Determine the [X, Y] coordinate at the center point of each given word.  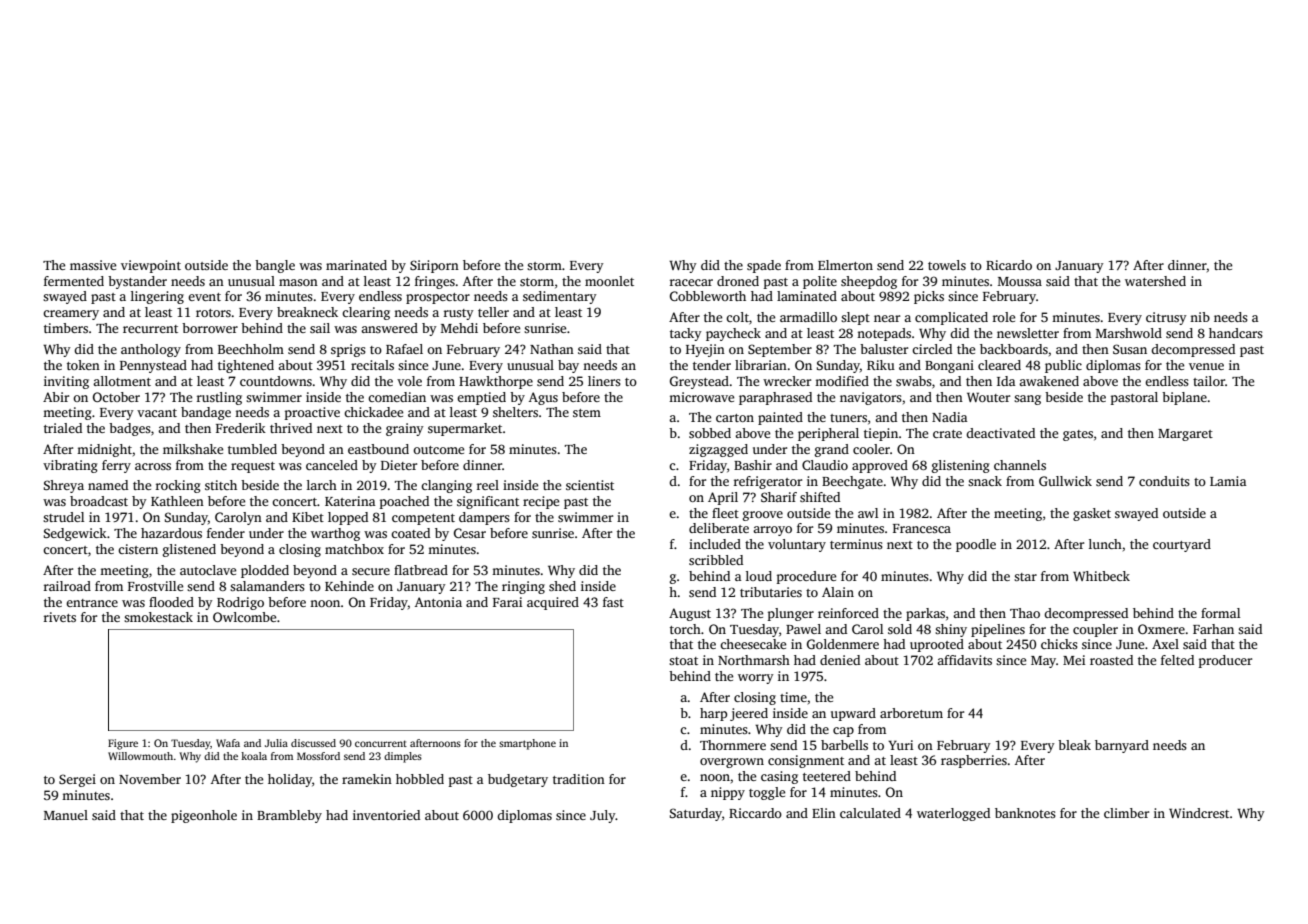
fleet [725, 513]
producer [1225, 661]
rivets [60, 617]
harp [713, 714]
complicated [951, 318]
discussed [313, 743]
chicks [1059, 644]
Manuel [66, 815]
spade [764, 266]
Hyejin [705, 350]
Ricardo [1009, 265]
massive [93, 265]
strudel [63, 517]
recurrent [150, 329]
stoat [683, 661]
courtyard [1182, 545]
